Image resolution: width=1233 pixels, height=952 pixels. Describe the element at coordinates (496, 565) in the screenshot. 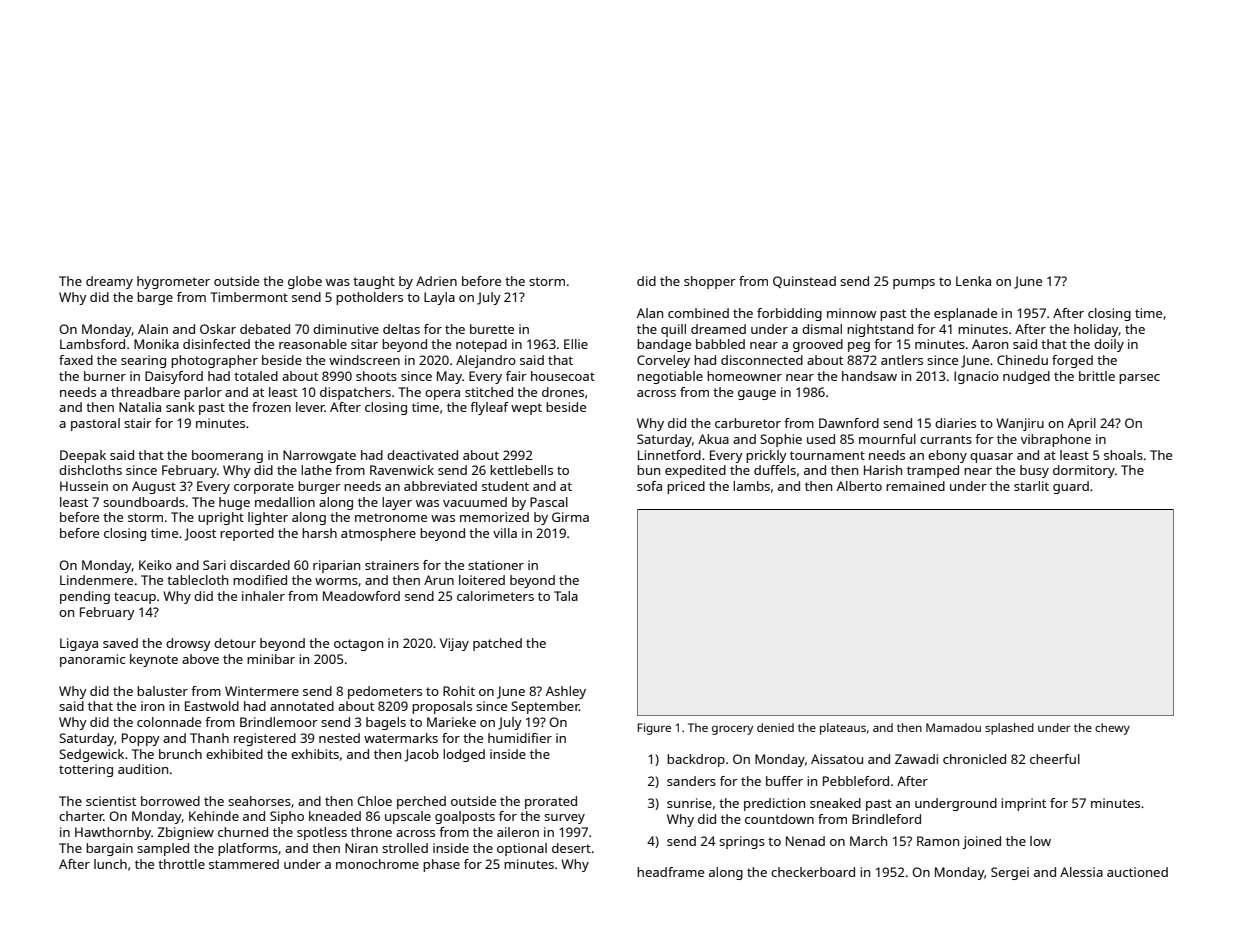

I see `stationer` at that location.
